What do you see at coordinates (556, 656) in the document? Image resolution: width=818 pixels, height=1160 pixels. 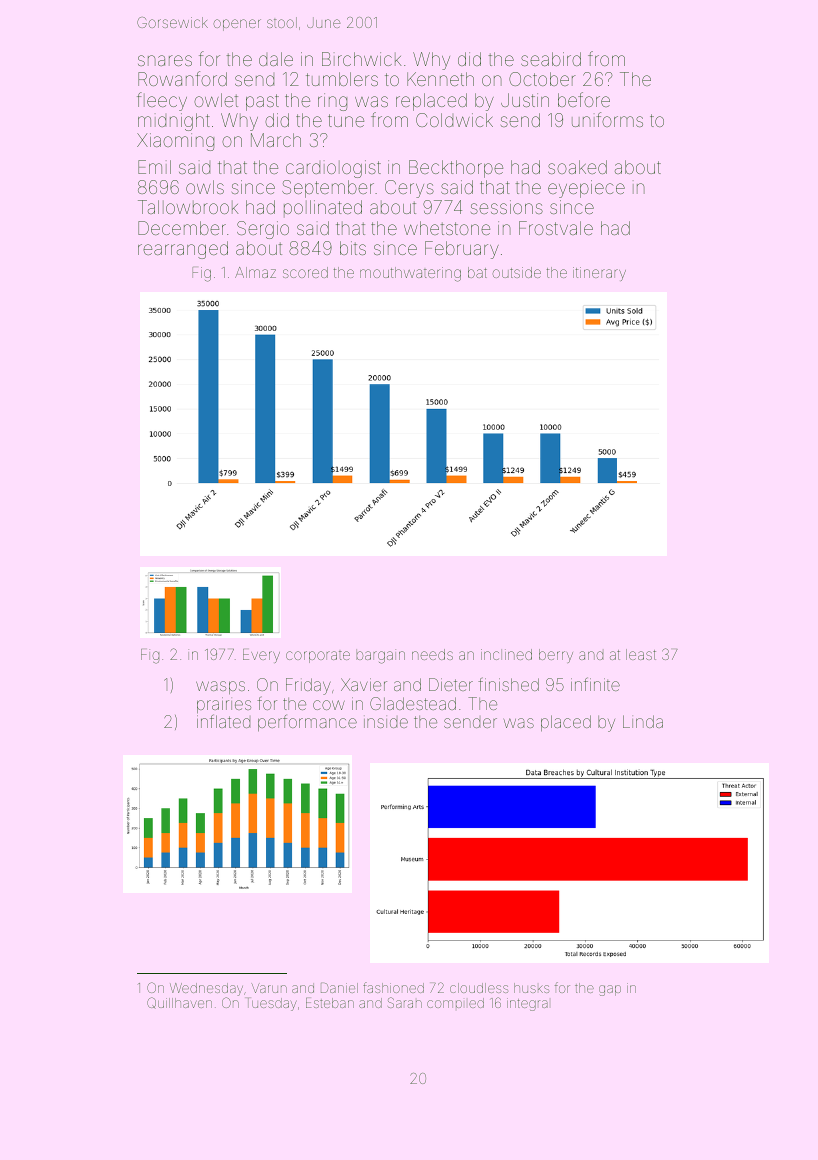 I see `berry` at bounding box center [556, 656].
